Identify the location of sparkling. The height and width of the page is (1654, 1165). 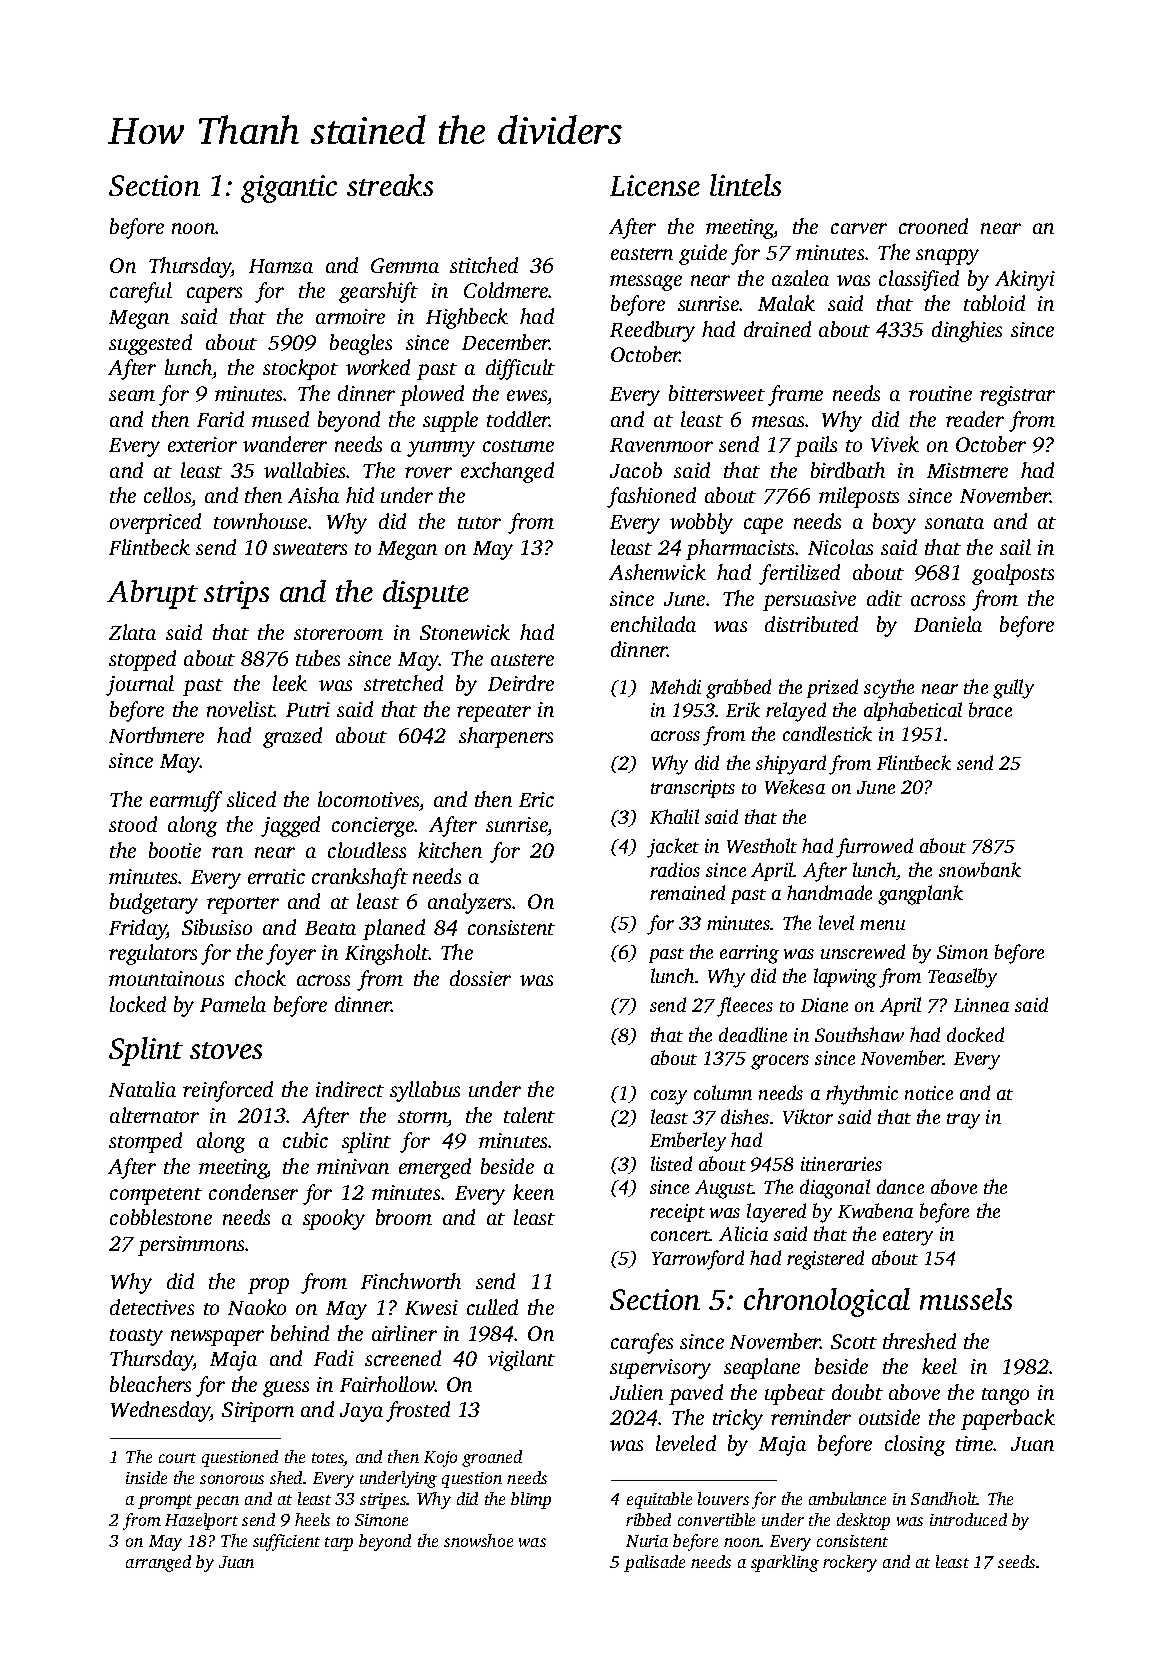
(785, 1563).
